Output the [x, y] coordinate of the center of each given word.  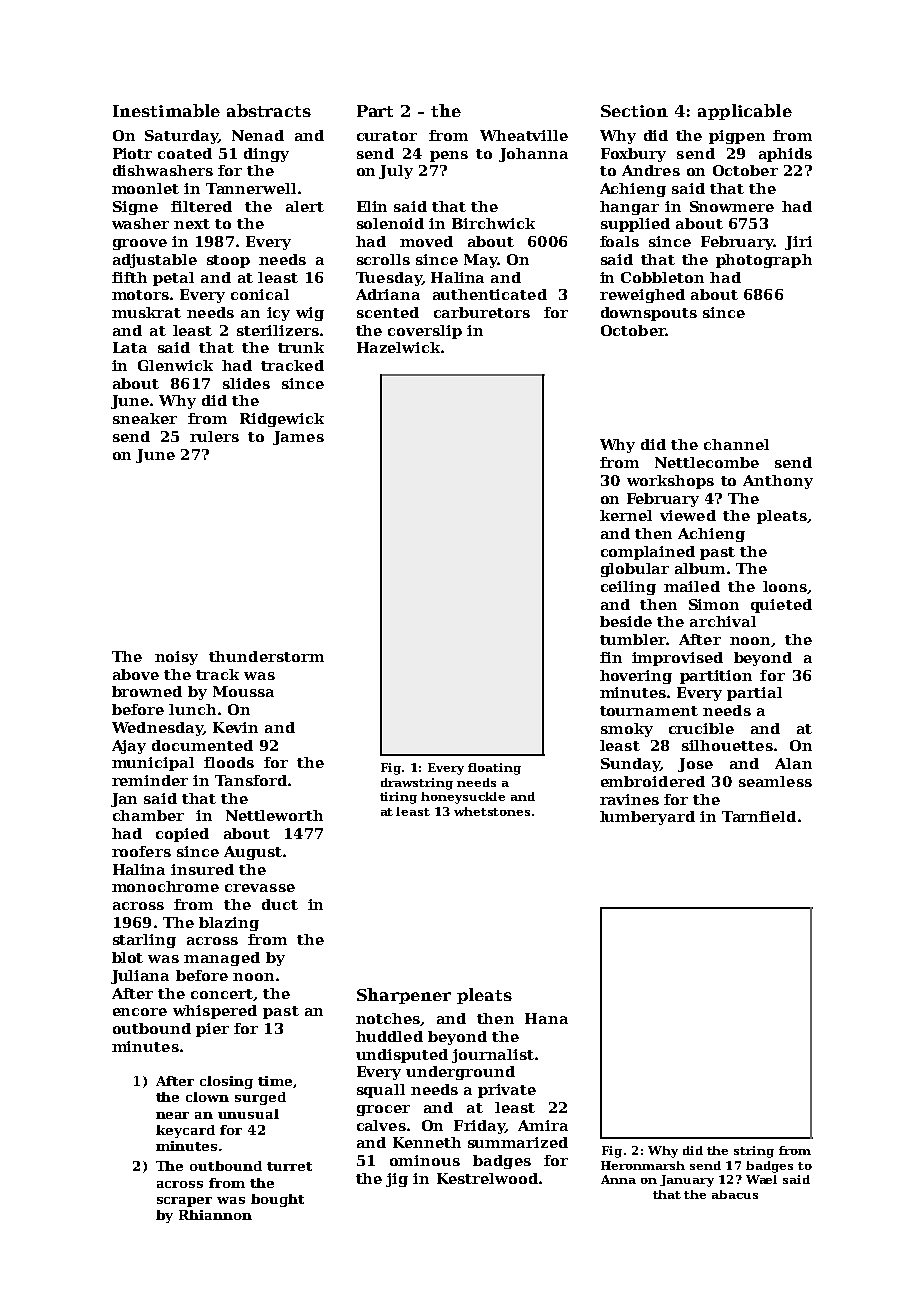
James [298, 438]
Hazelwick [398, 347]
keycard [185, 1131]
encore [140, 1012]
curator [387, 136]
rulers [214, 436]
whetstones [492, 811]
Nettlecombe [707, 462]
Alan [793, 763]
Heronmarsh [643, 1165]
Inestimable [166, 110]
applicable [745, 112]
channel [736, 444]
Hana [546, 1018]
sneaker [145, 418]
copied [182, 835]
